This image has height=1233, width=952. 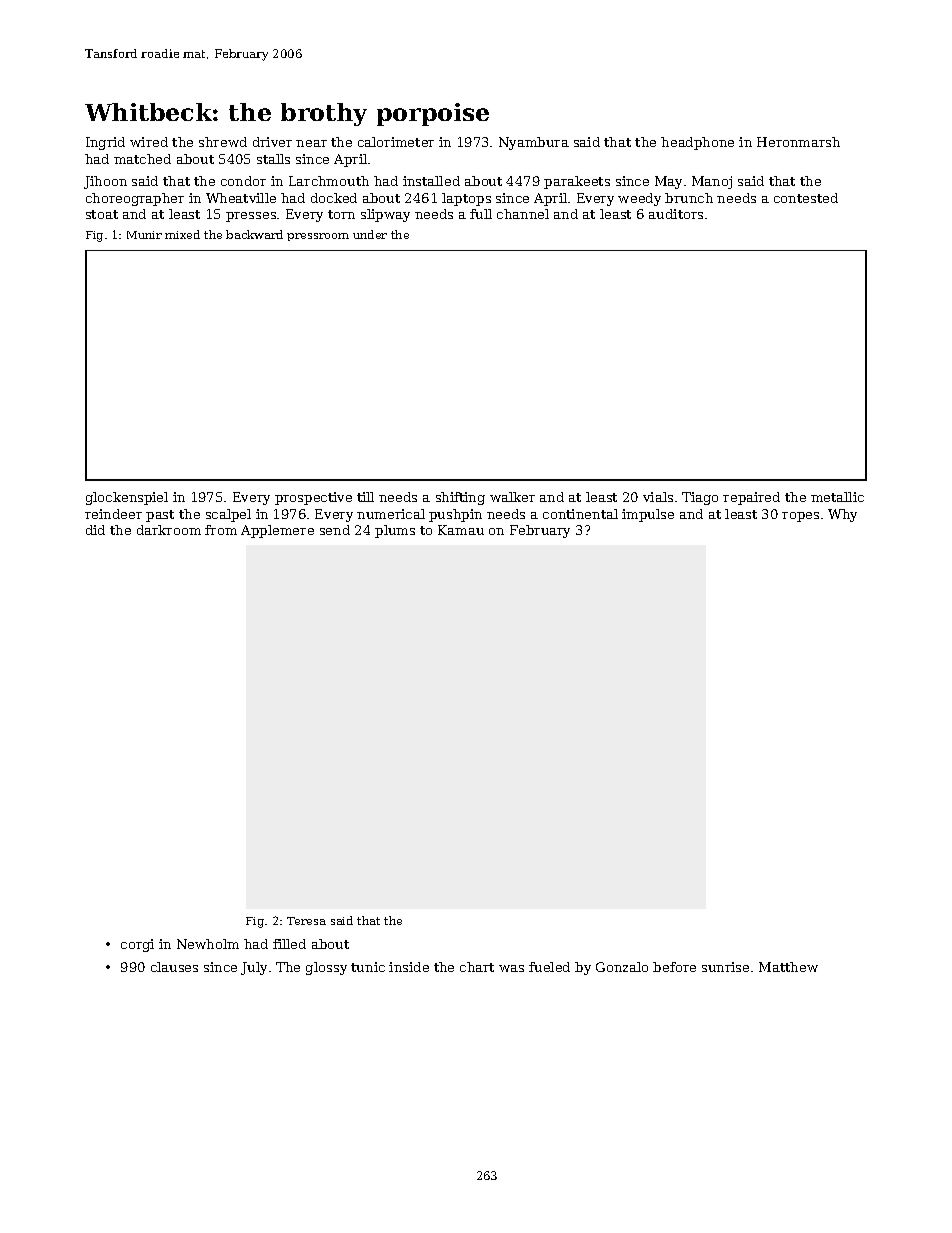 I want to click on vials, so click(x=658, y=497).
